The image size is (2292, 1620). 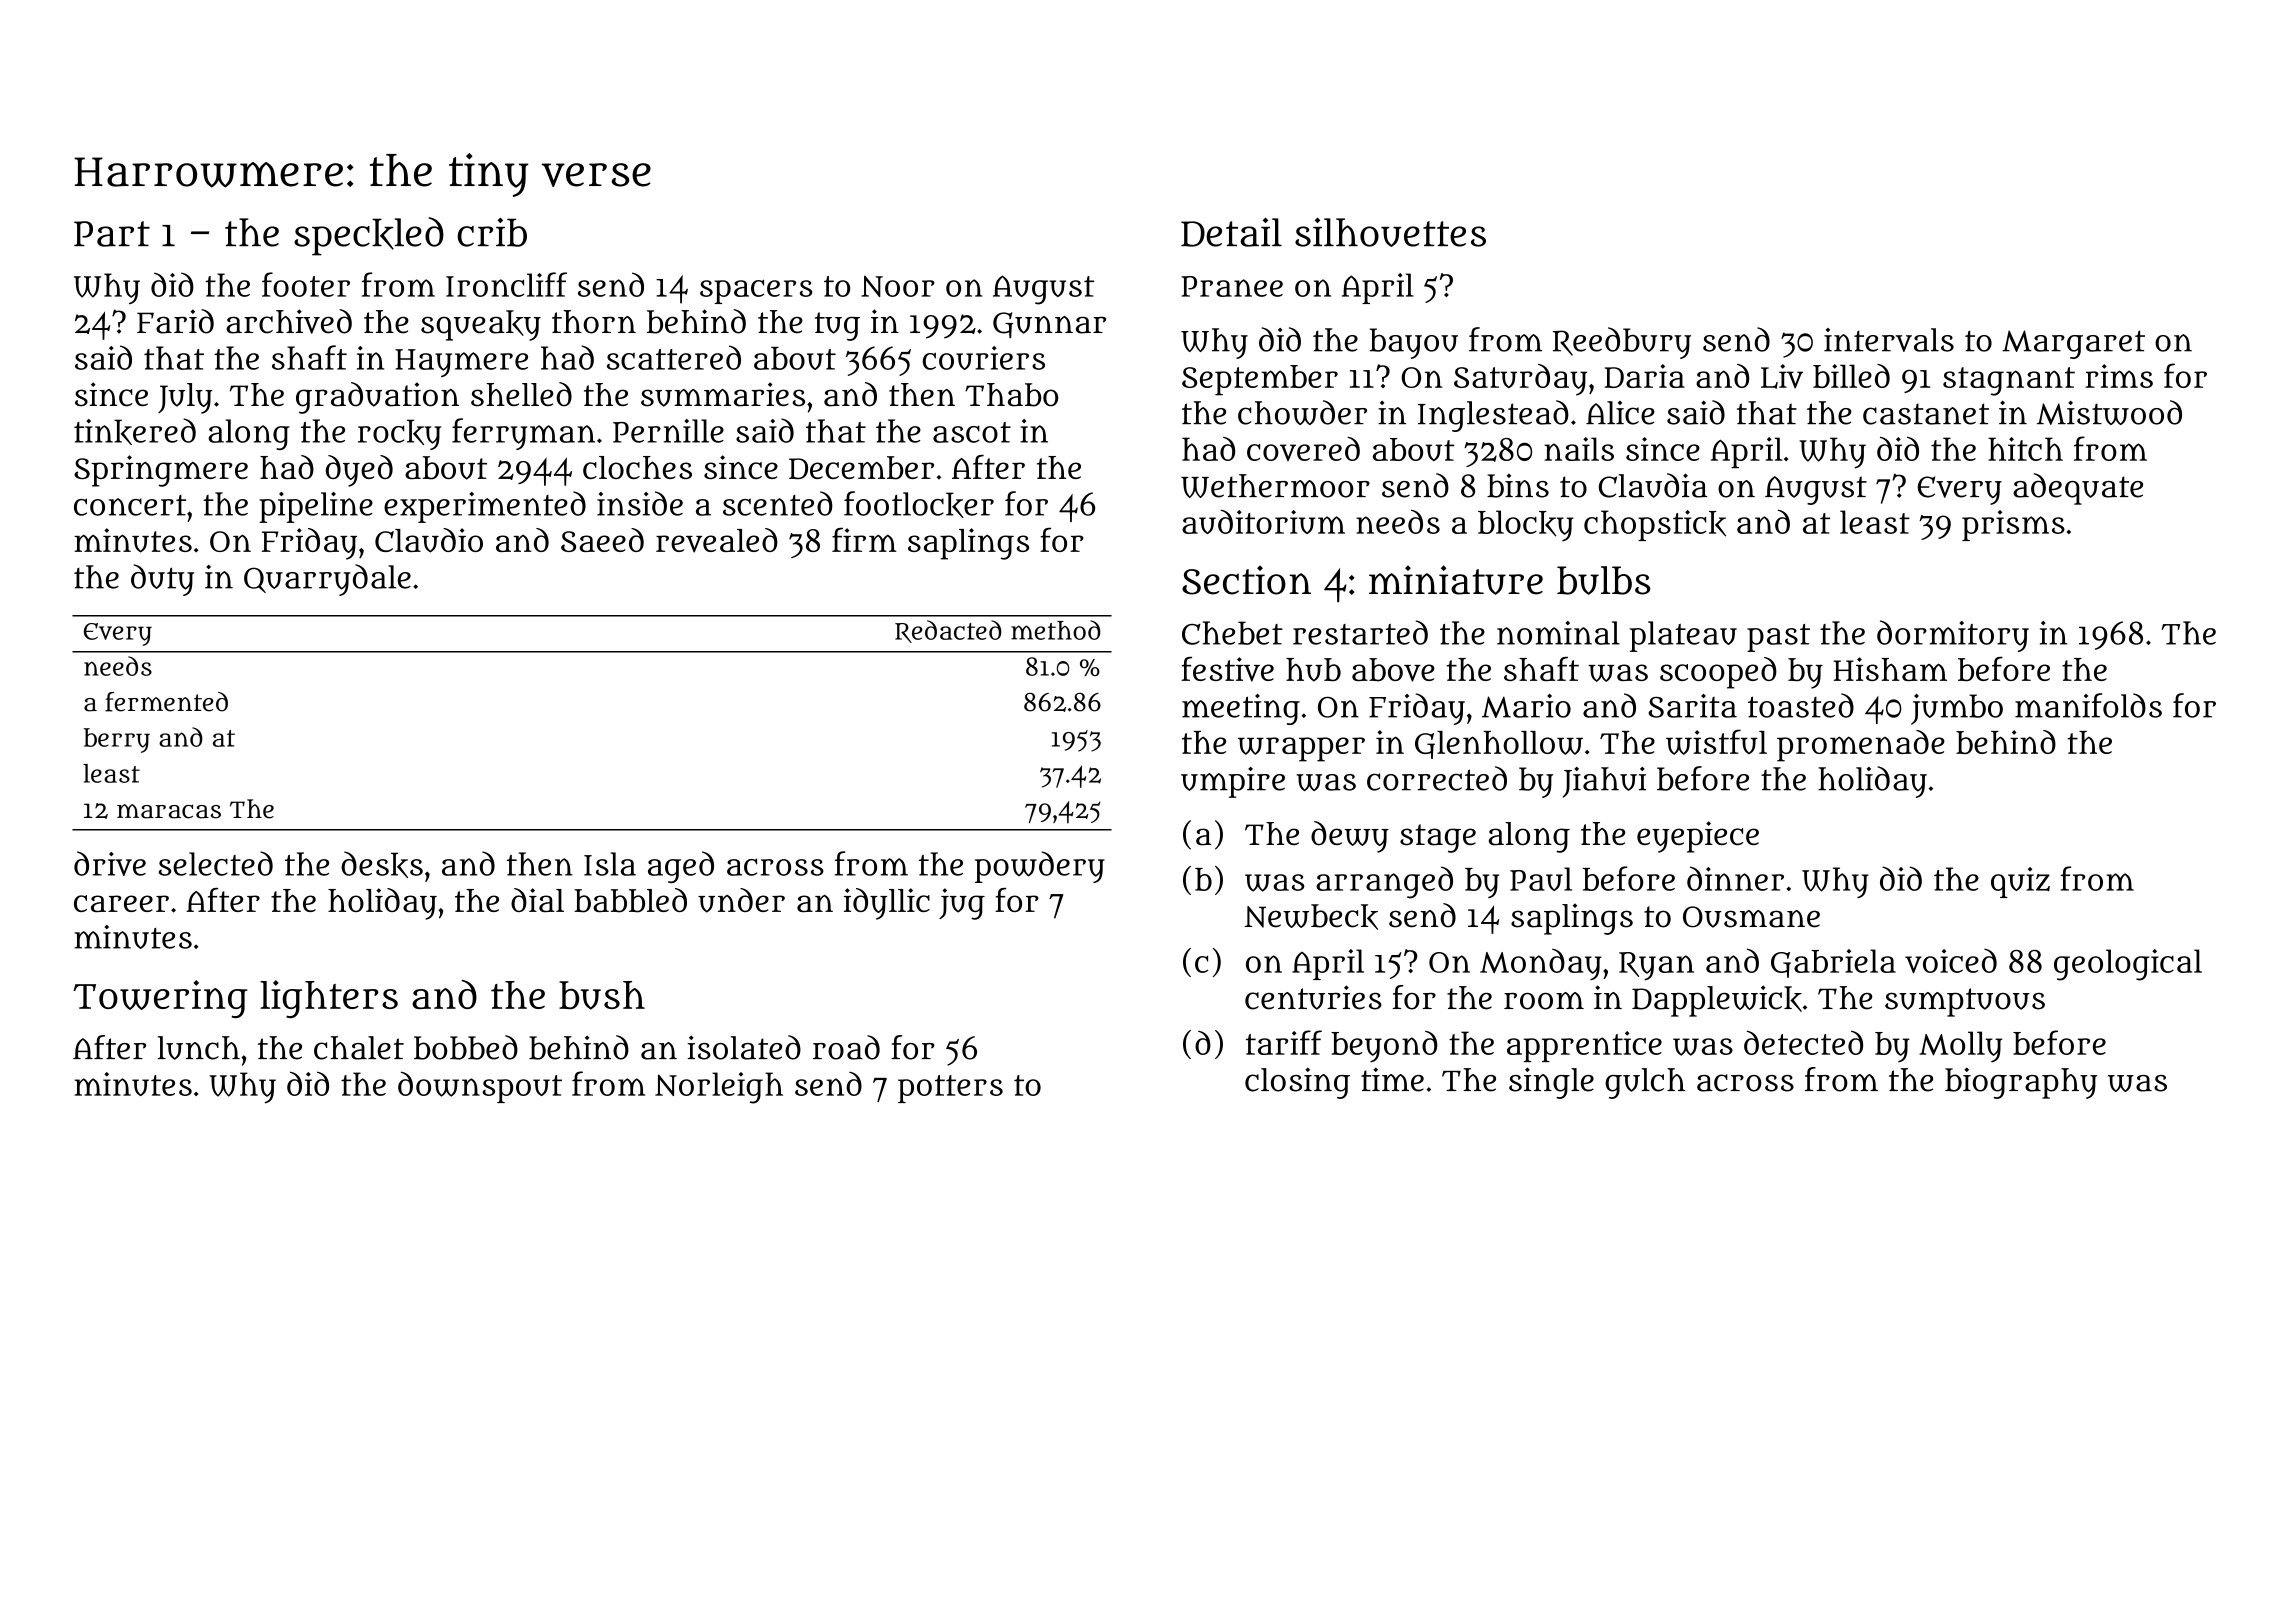 I want to click on duty, so click(x=162, y=580).
